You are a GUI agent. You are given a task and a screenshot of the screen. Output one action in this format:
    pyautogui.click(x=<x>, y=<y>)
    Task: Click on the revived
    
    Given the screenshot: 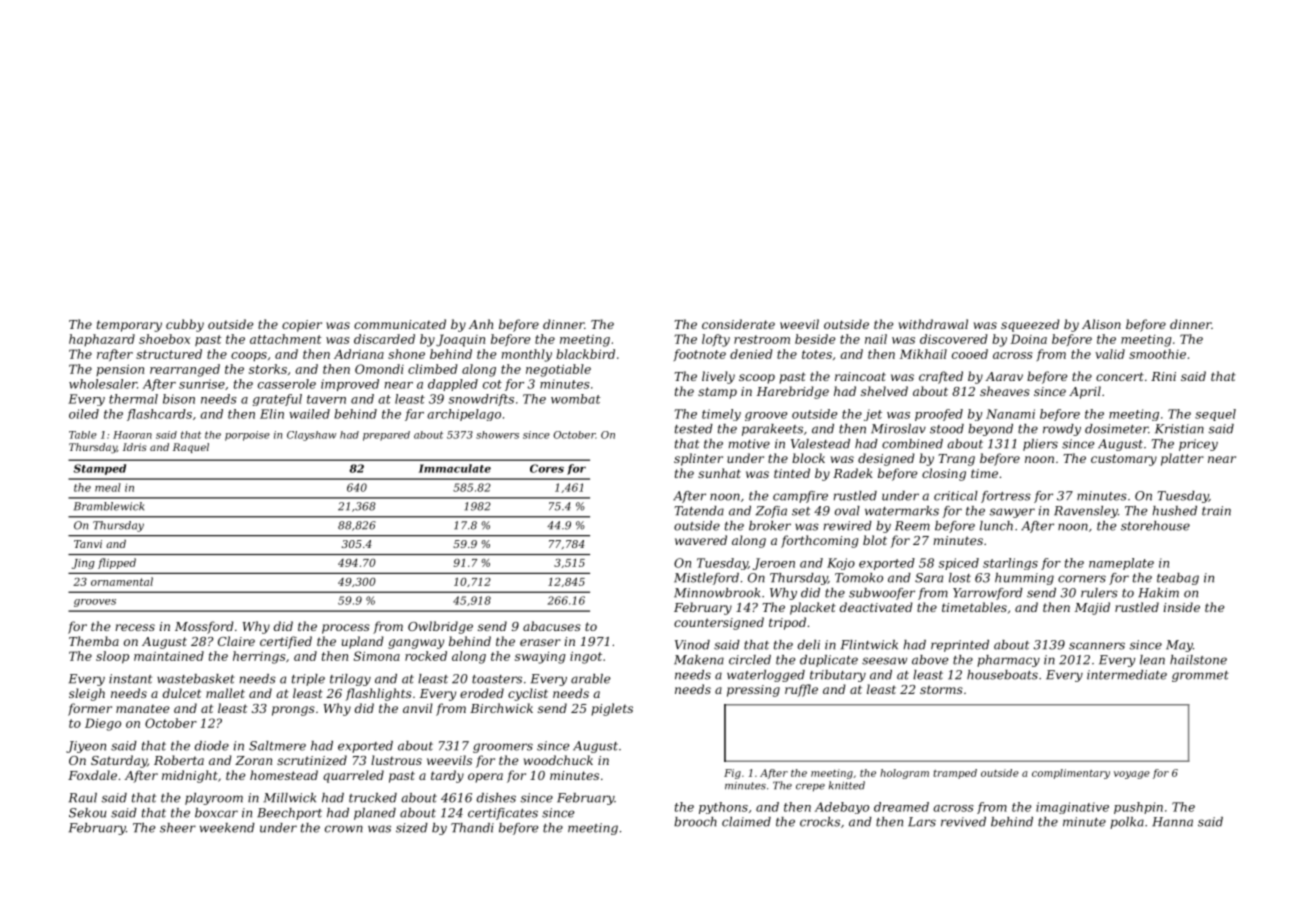 What is the action you would take?
    pyautogui.click(x=963, y=822)
